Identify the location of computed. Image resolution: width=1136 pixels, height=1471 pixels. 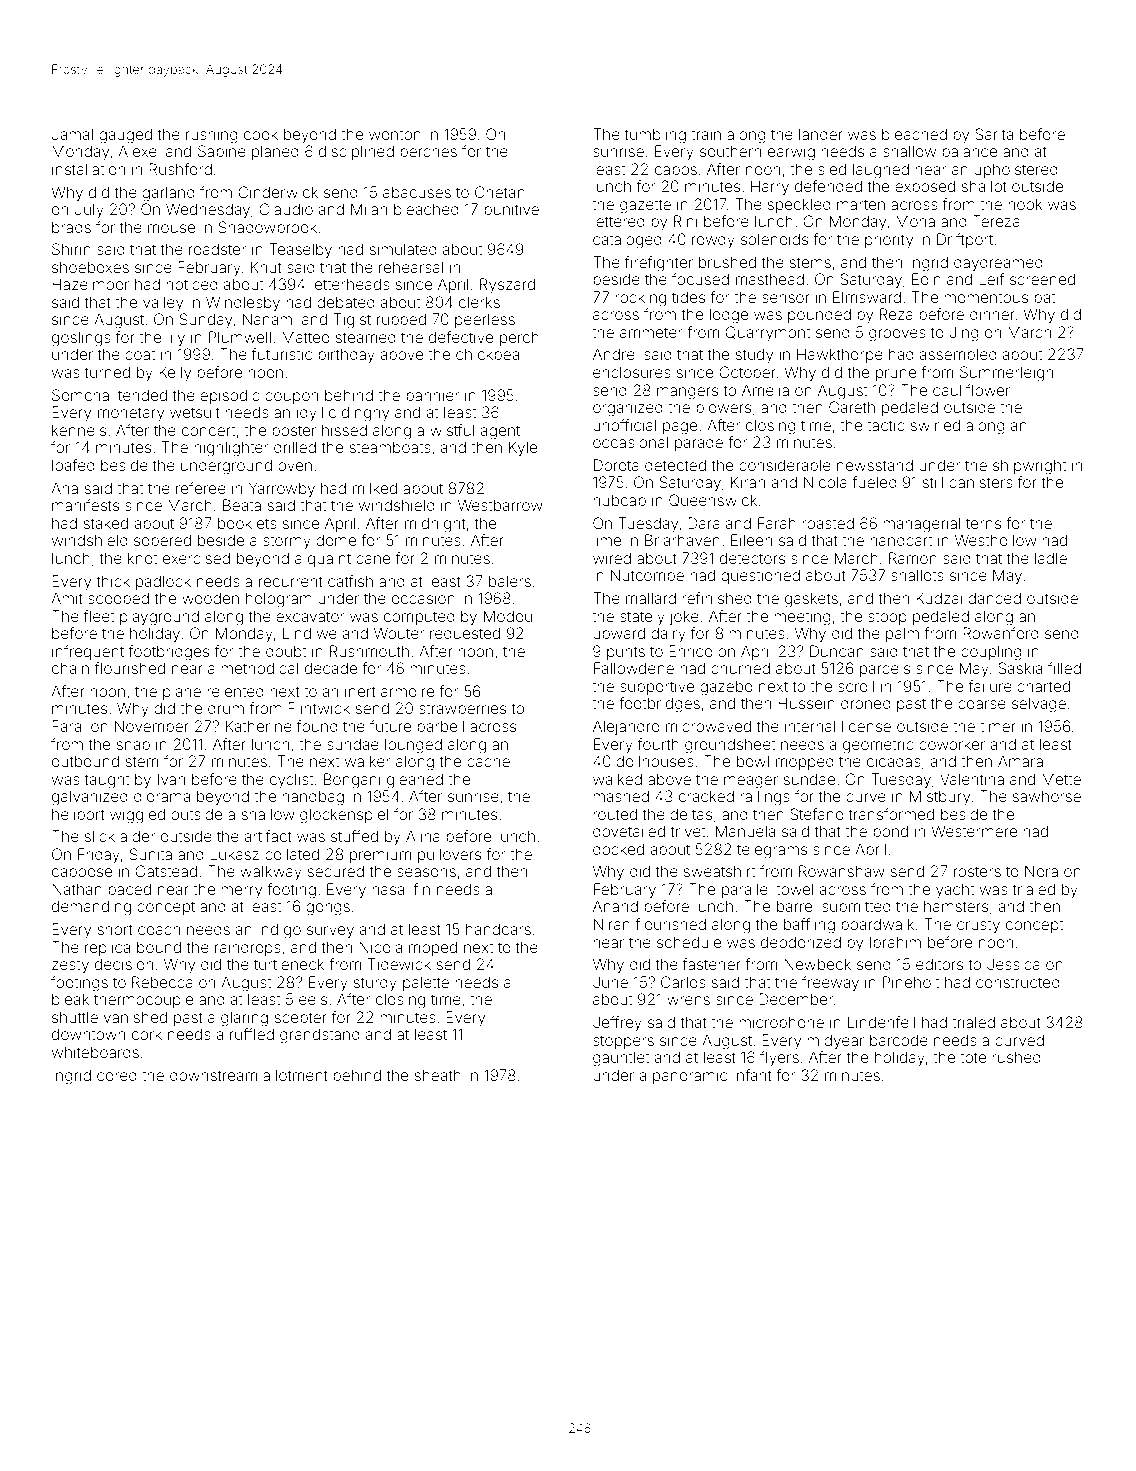
(419, 618).
